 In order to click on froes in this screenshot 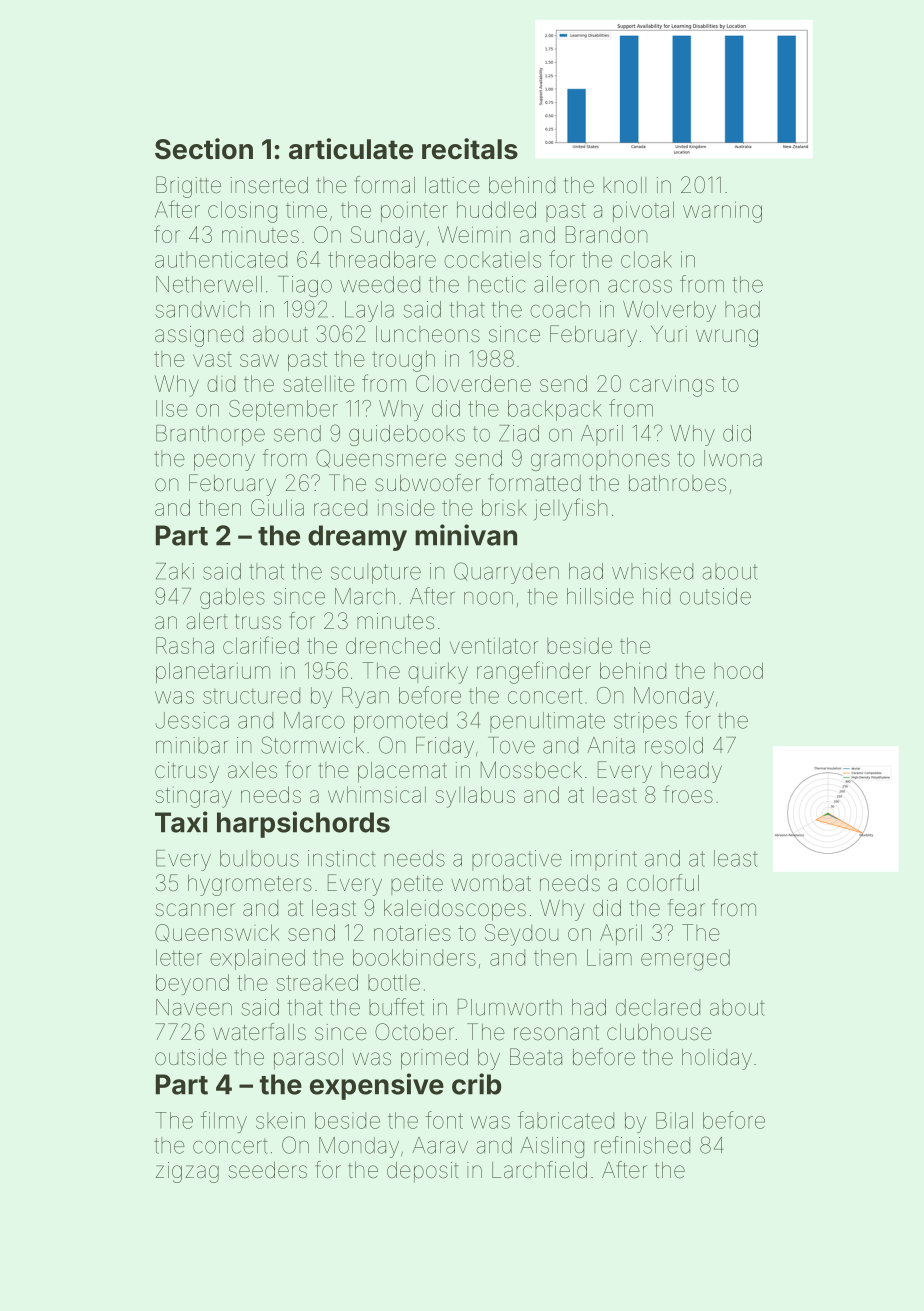, I will do `click(688, 794)`.
